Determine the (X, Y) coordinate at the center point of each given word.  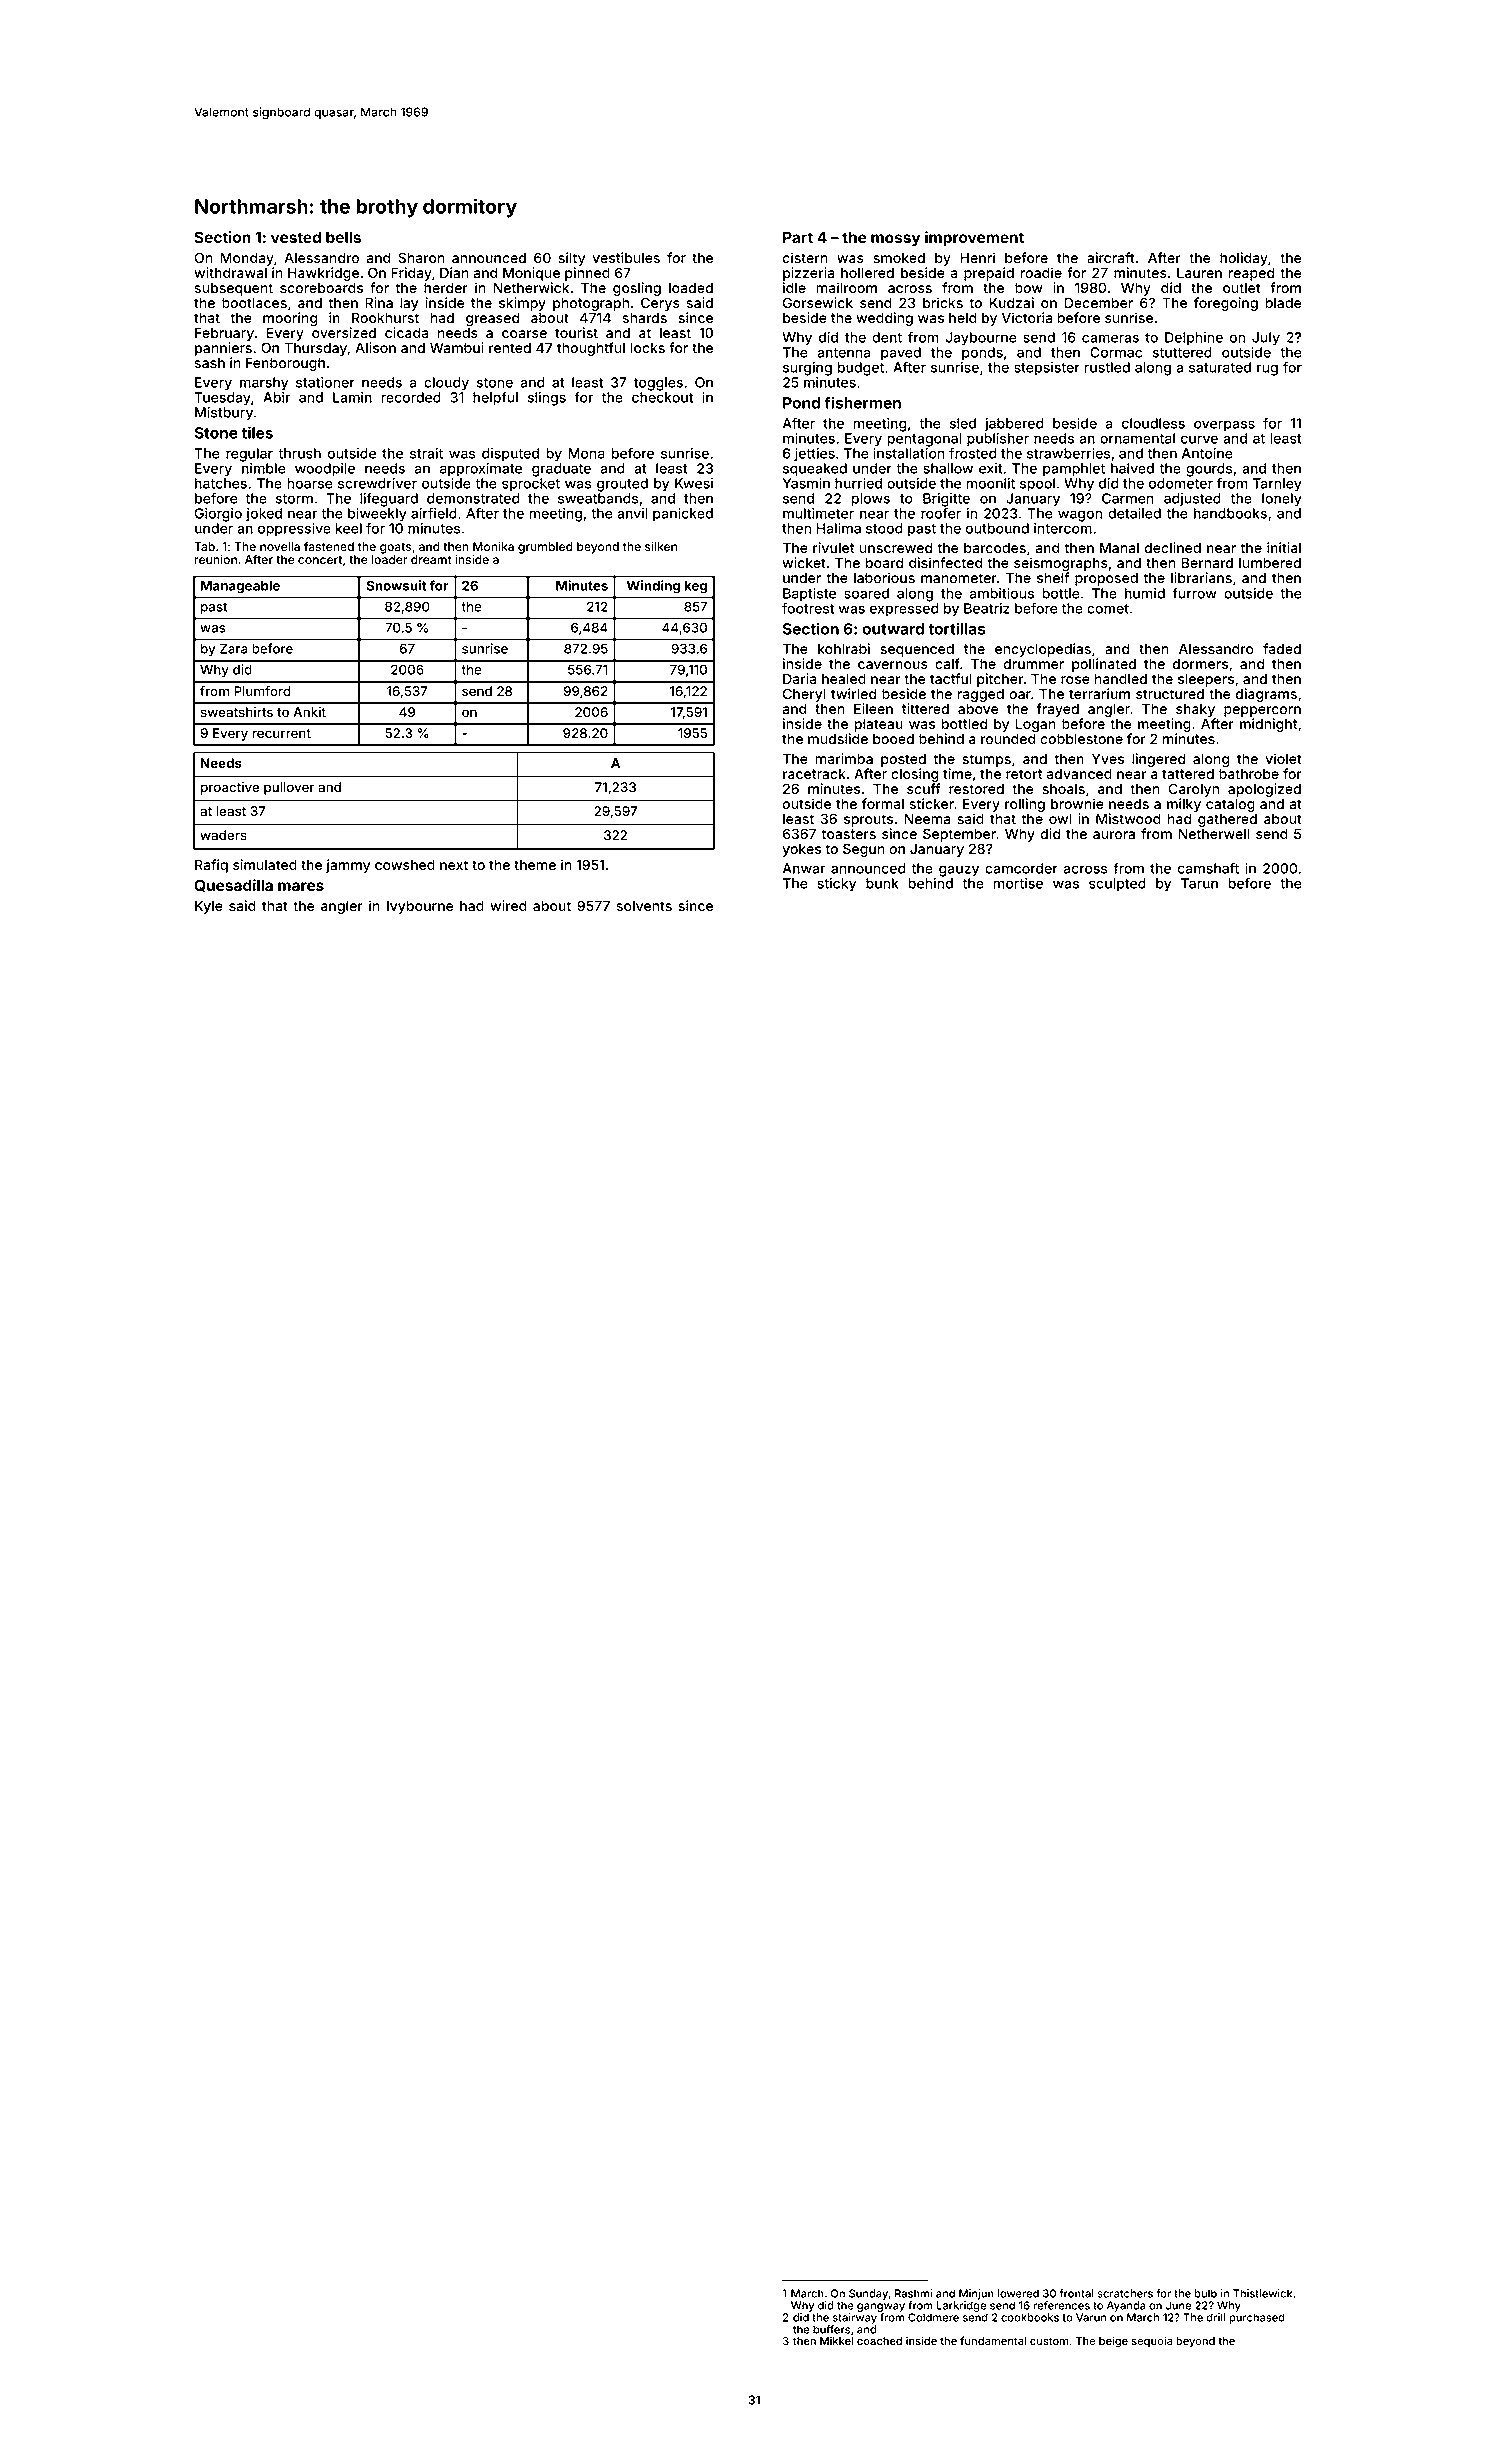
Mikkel (836, 2340)
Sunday (868, 2294)
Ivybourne (420, 907)
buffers (831, 2329)
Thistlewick (1262, 2293)
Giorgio (218, 515)
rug (1267, 370)
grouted (622, 485)
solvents (644, 905)
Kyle (209, 907)
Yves (1108, 758)
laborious (884, 577)
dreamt (431, 559)
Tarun (1199, 883)
